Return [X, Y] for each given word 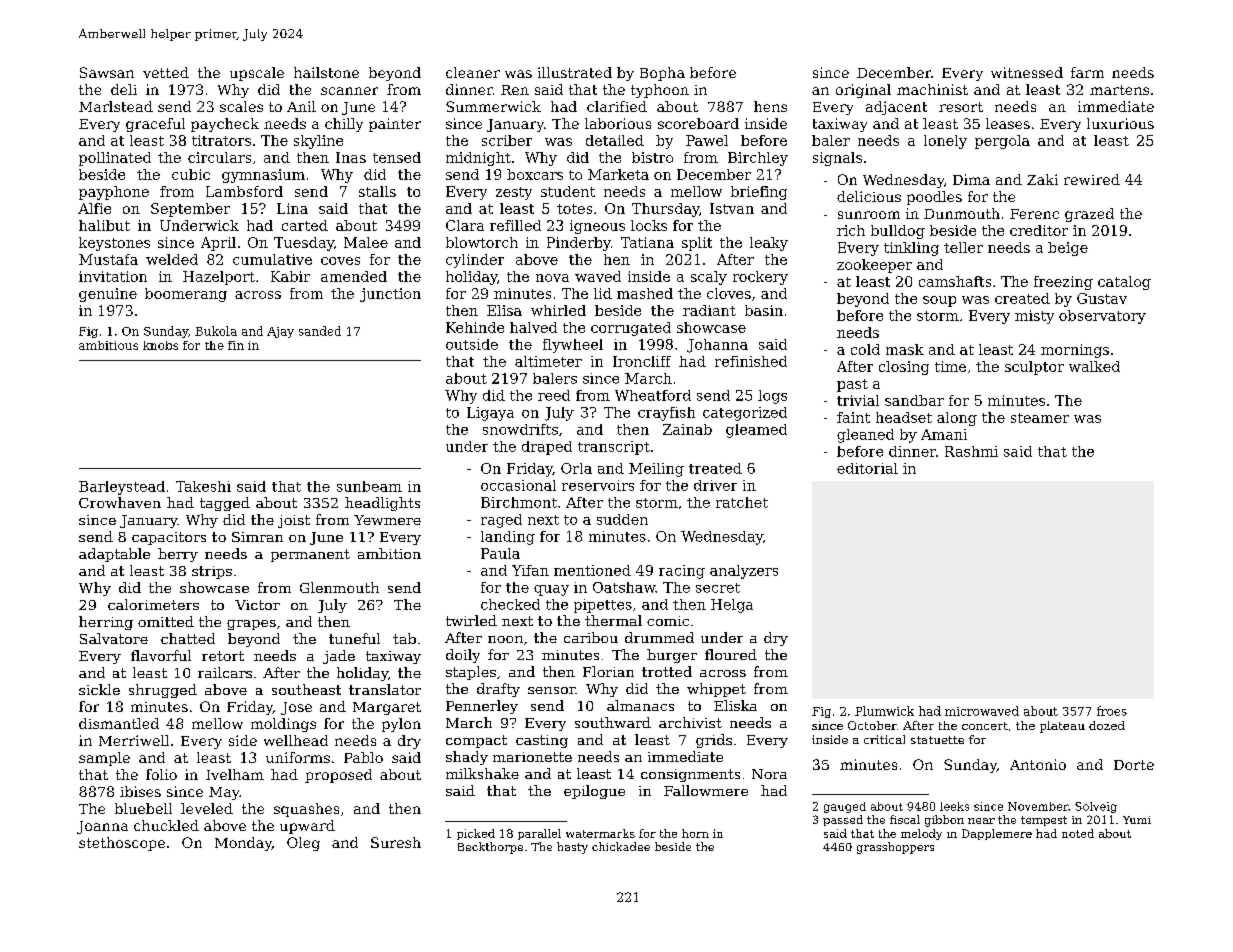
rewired [1092, 179]
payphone [114, 193]
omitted [166, 621]
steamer [1040, 418]
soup [939, 301]
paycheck [225, 125]
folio [161, 774]
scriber [507, 140]
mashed [645, 293]
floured [731, 654]
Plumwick [884, 711]
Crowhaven [120, 502]
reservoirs [598, 485]
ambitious [108, 345]
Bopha [662, 74]
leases [1008, 123]
